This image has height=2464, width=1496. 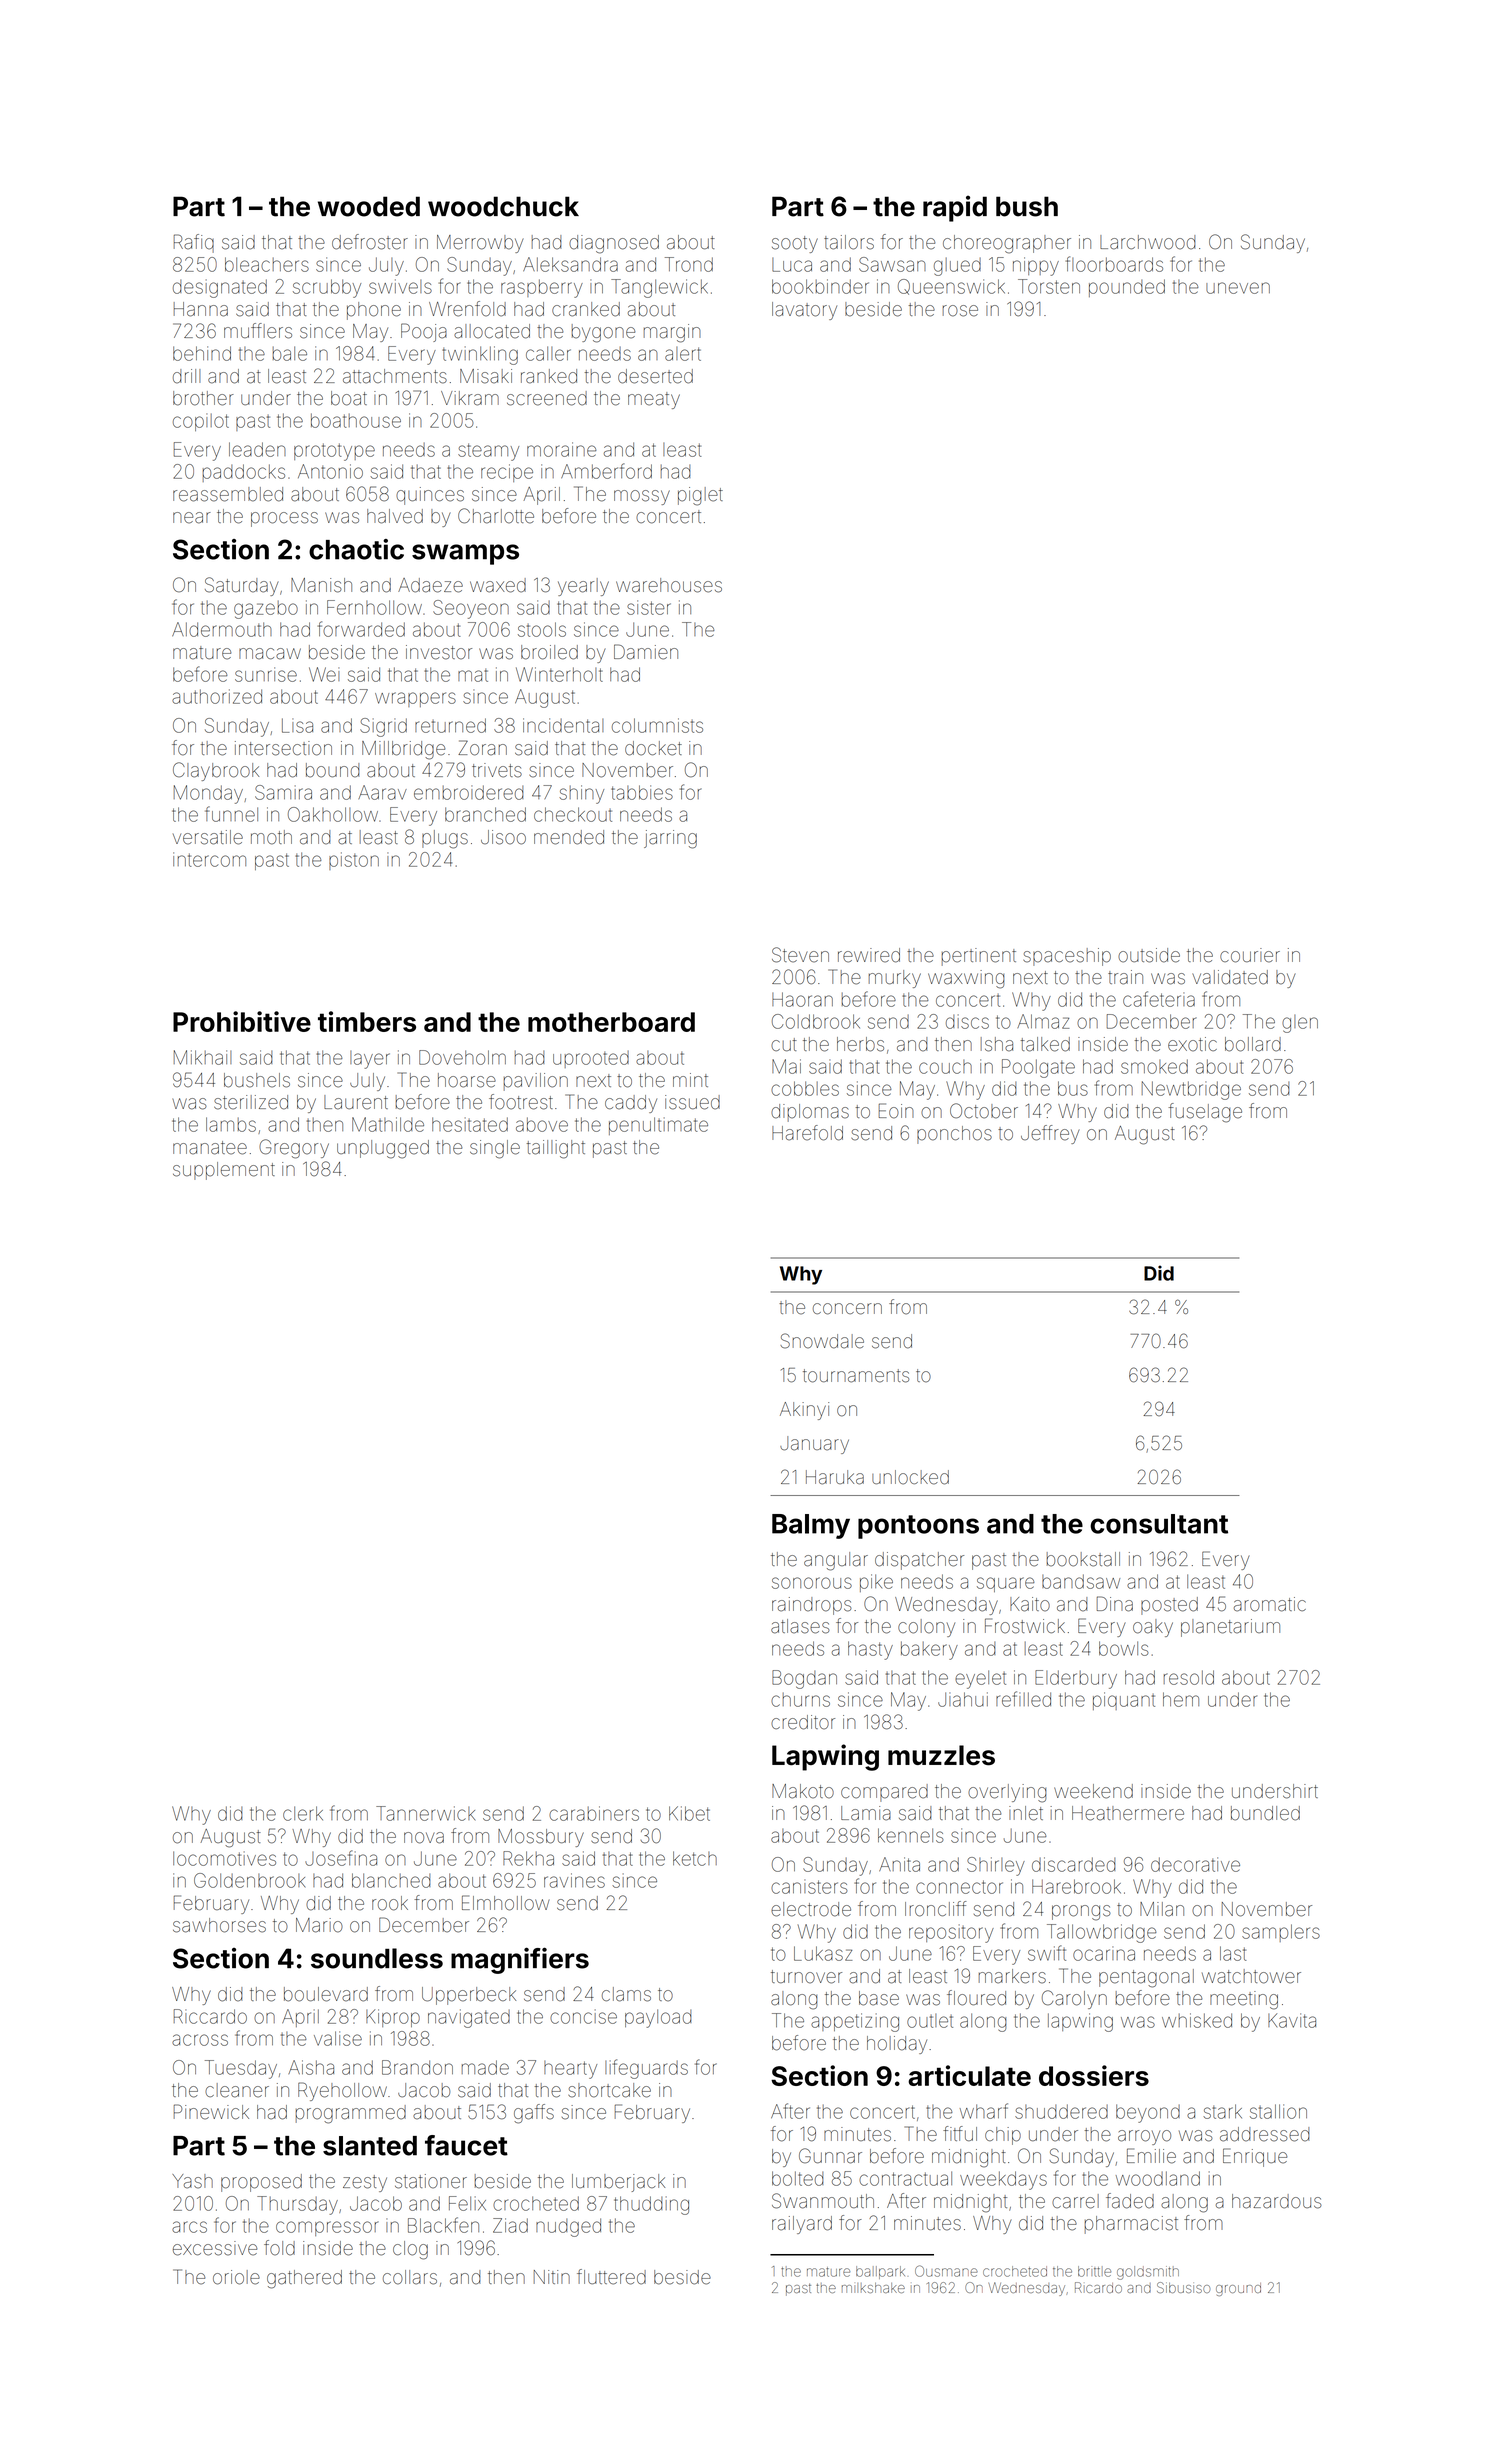 What do you see at coordinates (257, 449) in the image?
I see `leaden` at bounding box center [257, 449].
